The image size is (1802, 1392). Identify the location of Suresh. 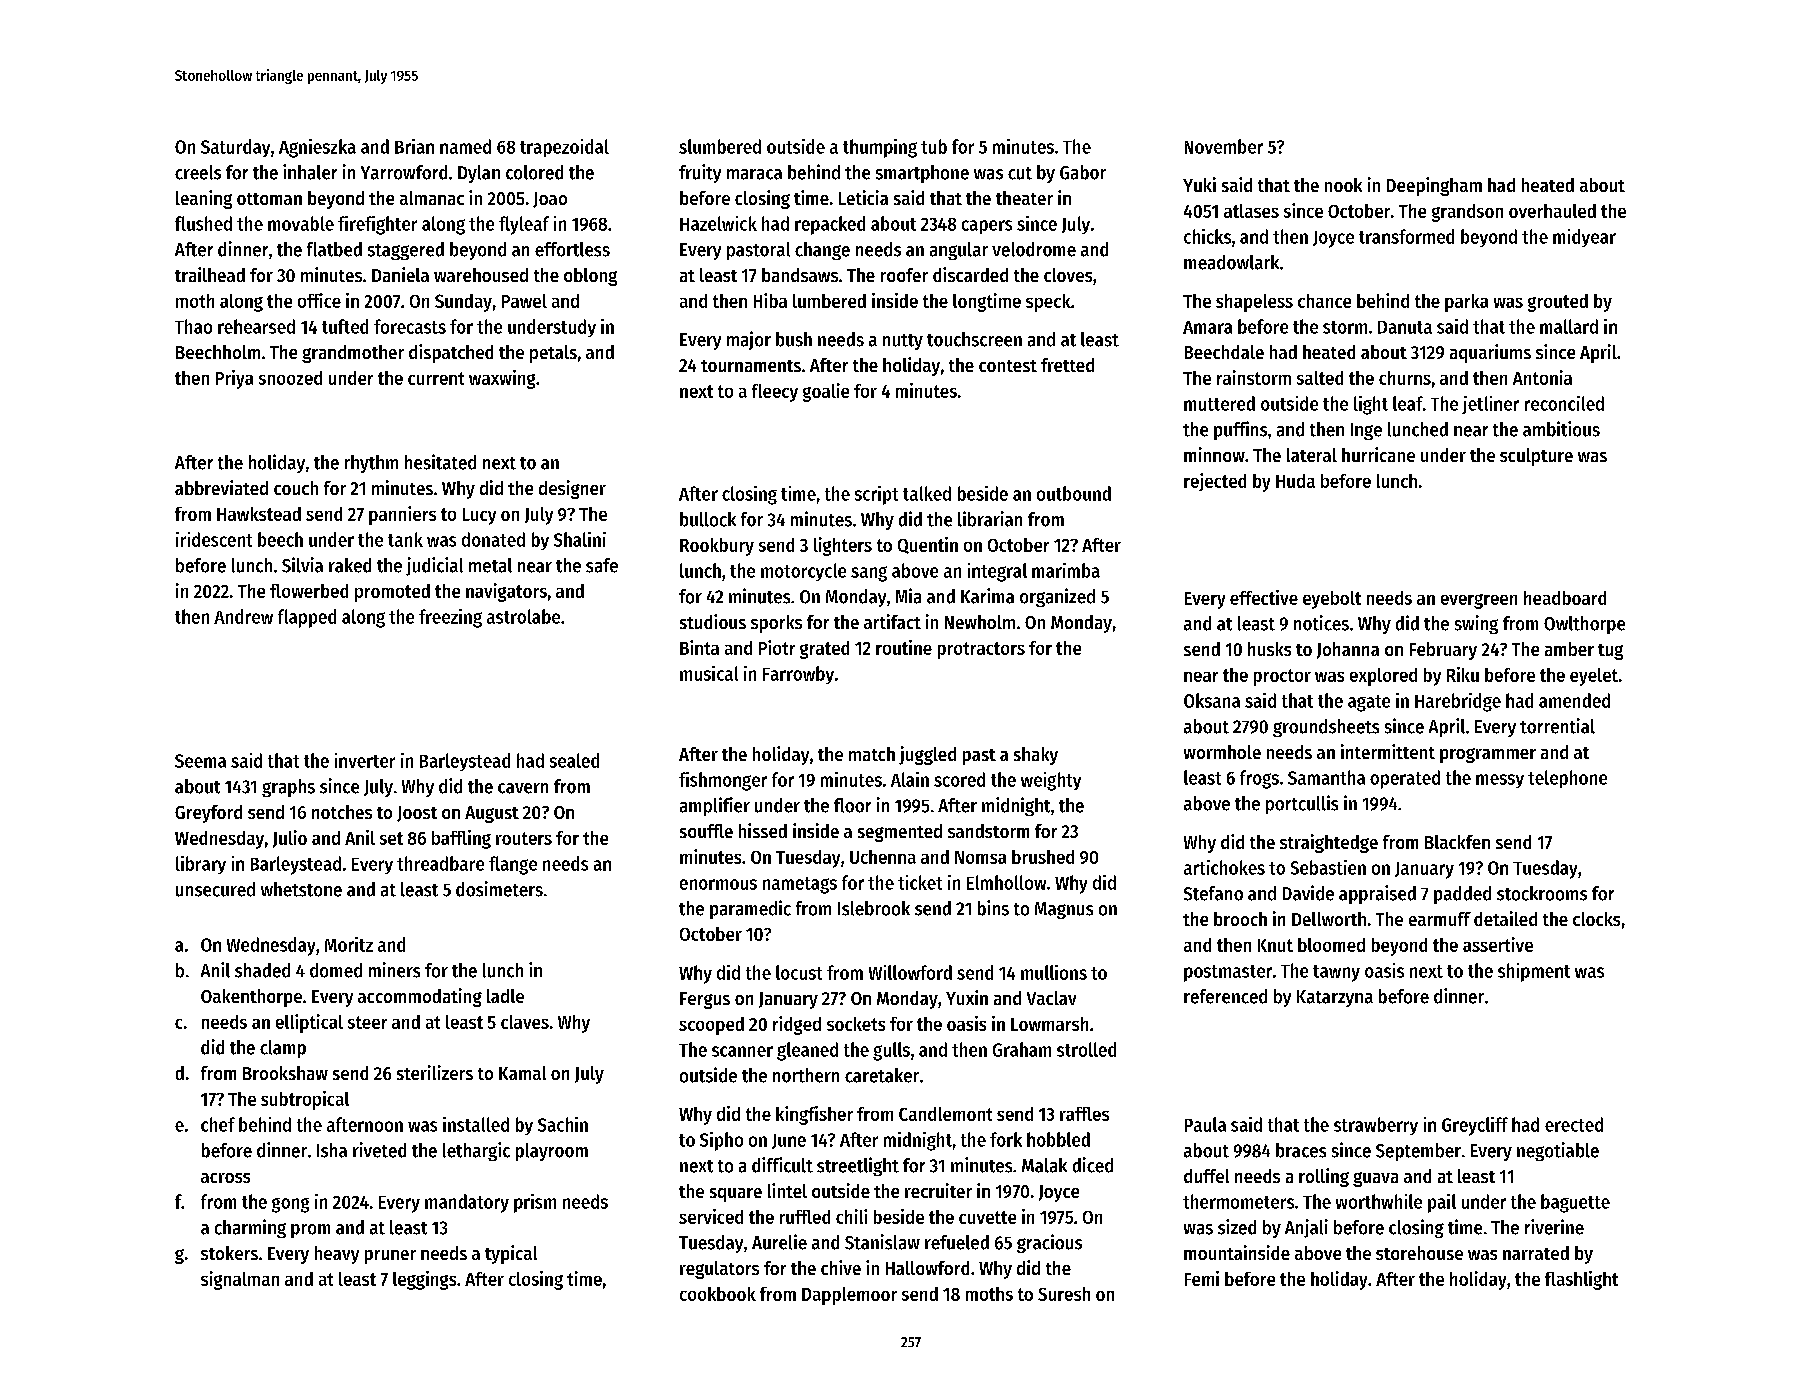
(1064, 1294).
